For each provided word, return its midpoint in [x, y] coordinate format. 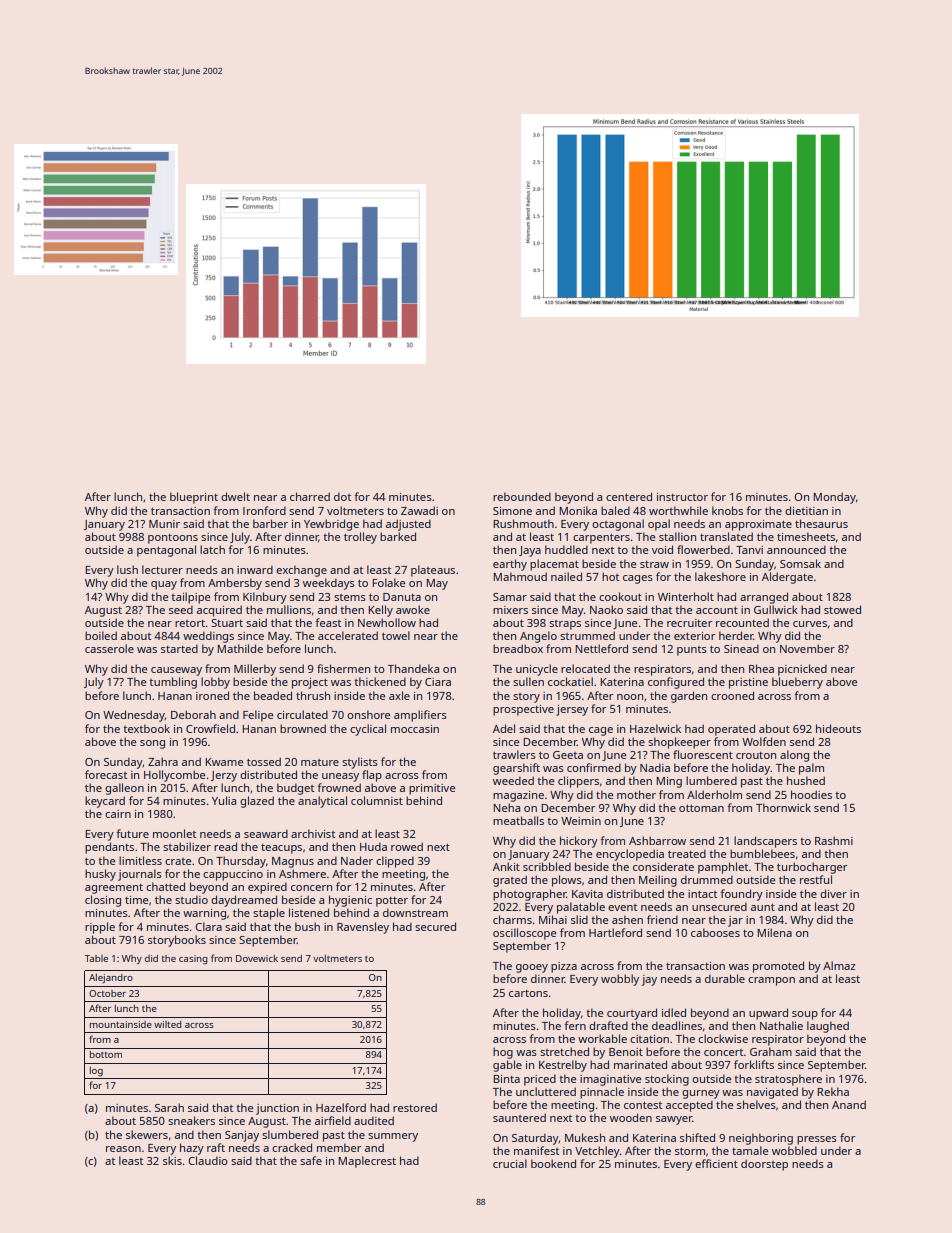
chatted [165, 886]
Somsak [800, 563]
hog [503, 1053]
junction [277, 1109]
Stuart [227, 623]
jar [735, 921]
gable [507, 1066]
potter [392, 902]
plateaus [433, 571]
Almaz [839, 965]
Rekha [833, 1091]
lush [127, 569]
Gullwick [776, 609]
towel [396, 635]
